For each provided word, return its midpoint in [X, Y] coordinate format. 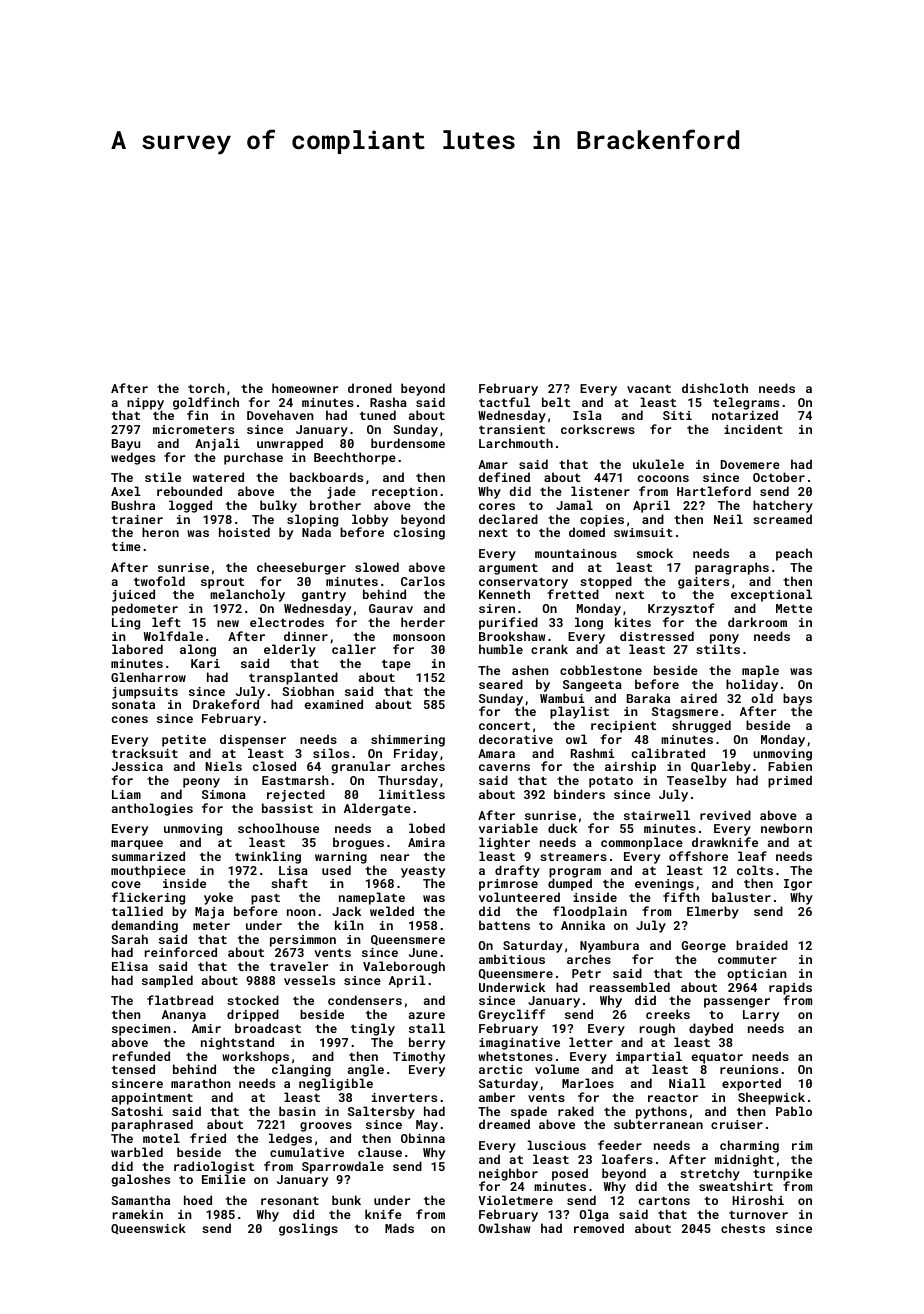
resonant [290, 1201]
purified [508, 623]
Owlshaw [505, 1228]
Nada [316, 532]
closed [274, 766]
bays [797, 700]
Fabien [790, 766]
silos [331, 753]
